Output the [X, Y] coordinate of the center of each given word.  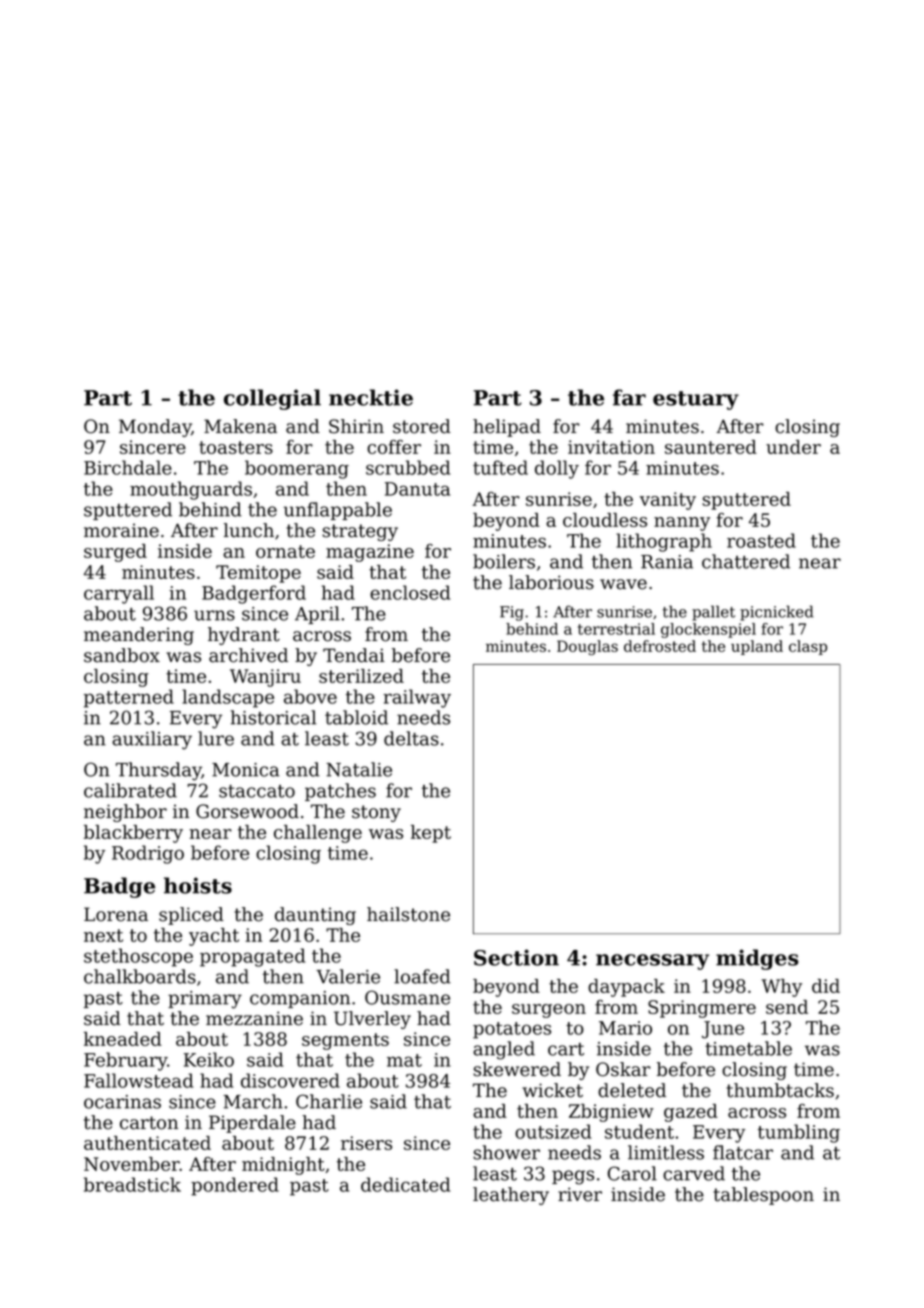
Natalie [359, 769]
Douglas [587, 647]
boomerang [297, 469]
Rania [667, 562]
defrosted [660, 646]
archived [248, 655]
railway [417, 698]
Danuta [417, 489]
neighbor [125, 813]
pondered [235, 1186]
